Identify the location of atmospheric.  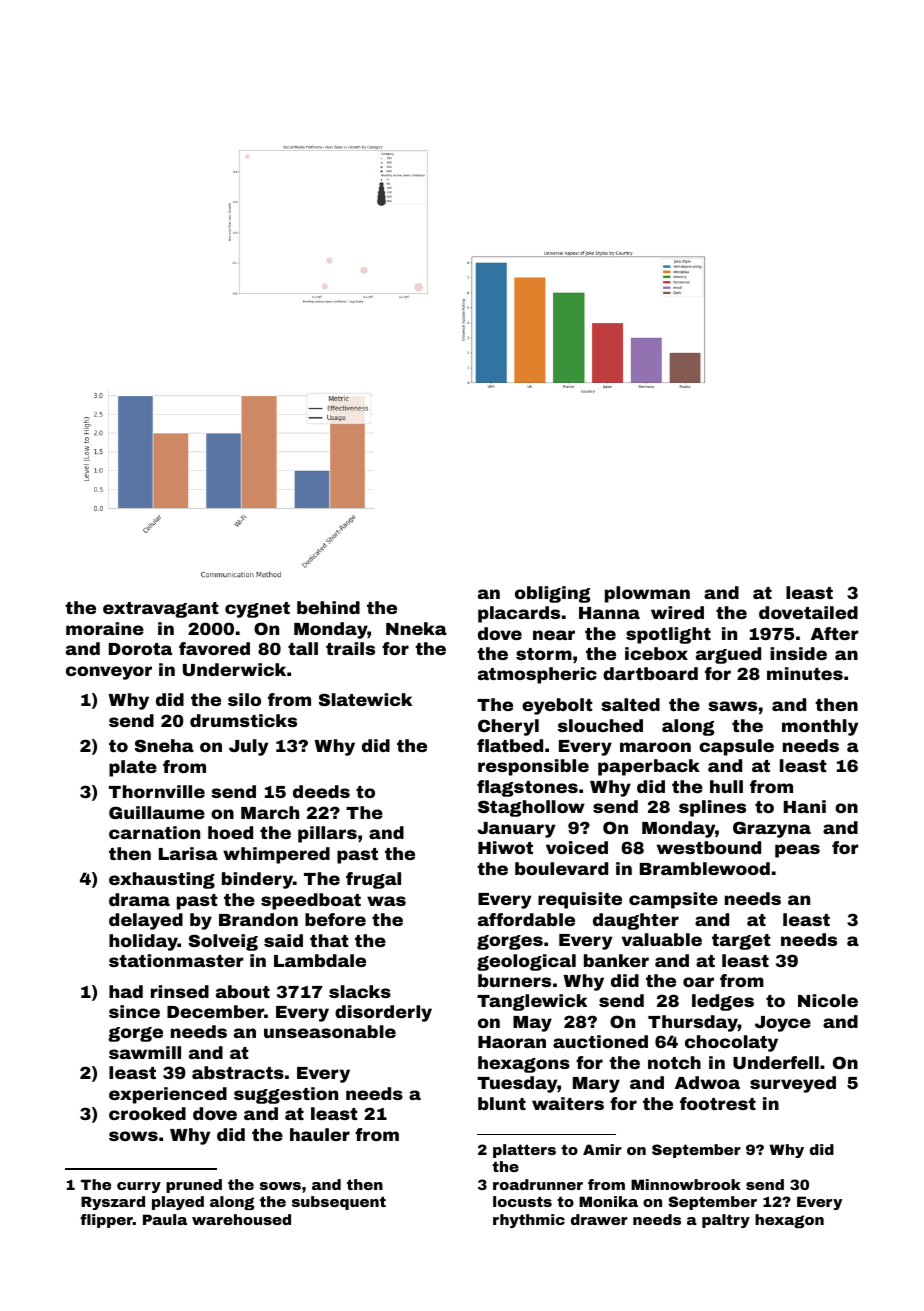
(537, 675).
